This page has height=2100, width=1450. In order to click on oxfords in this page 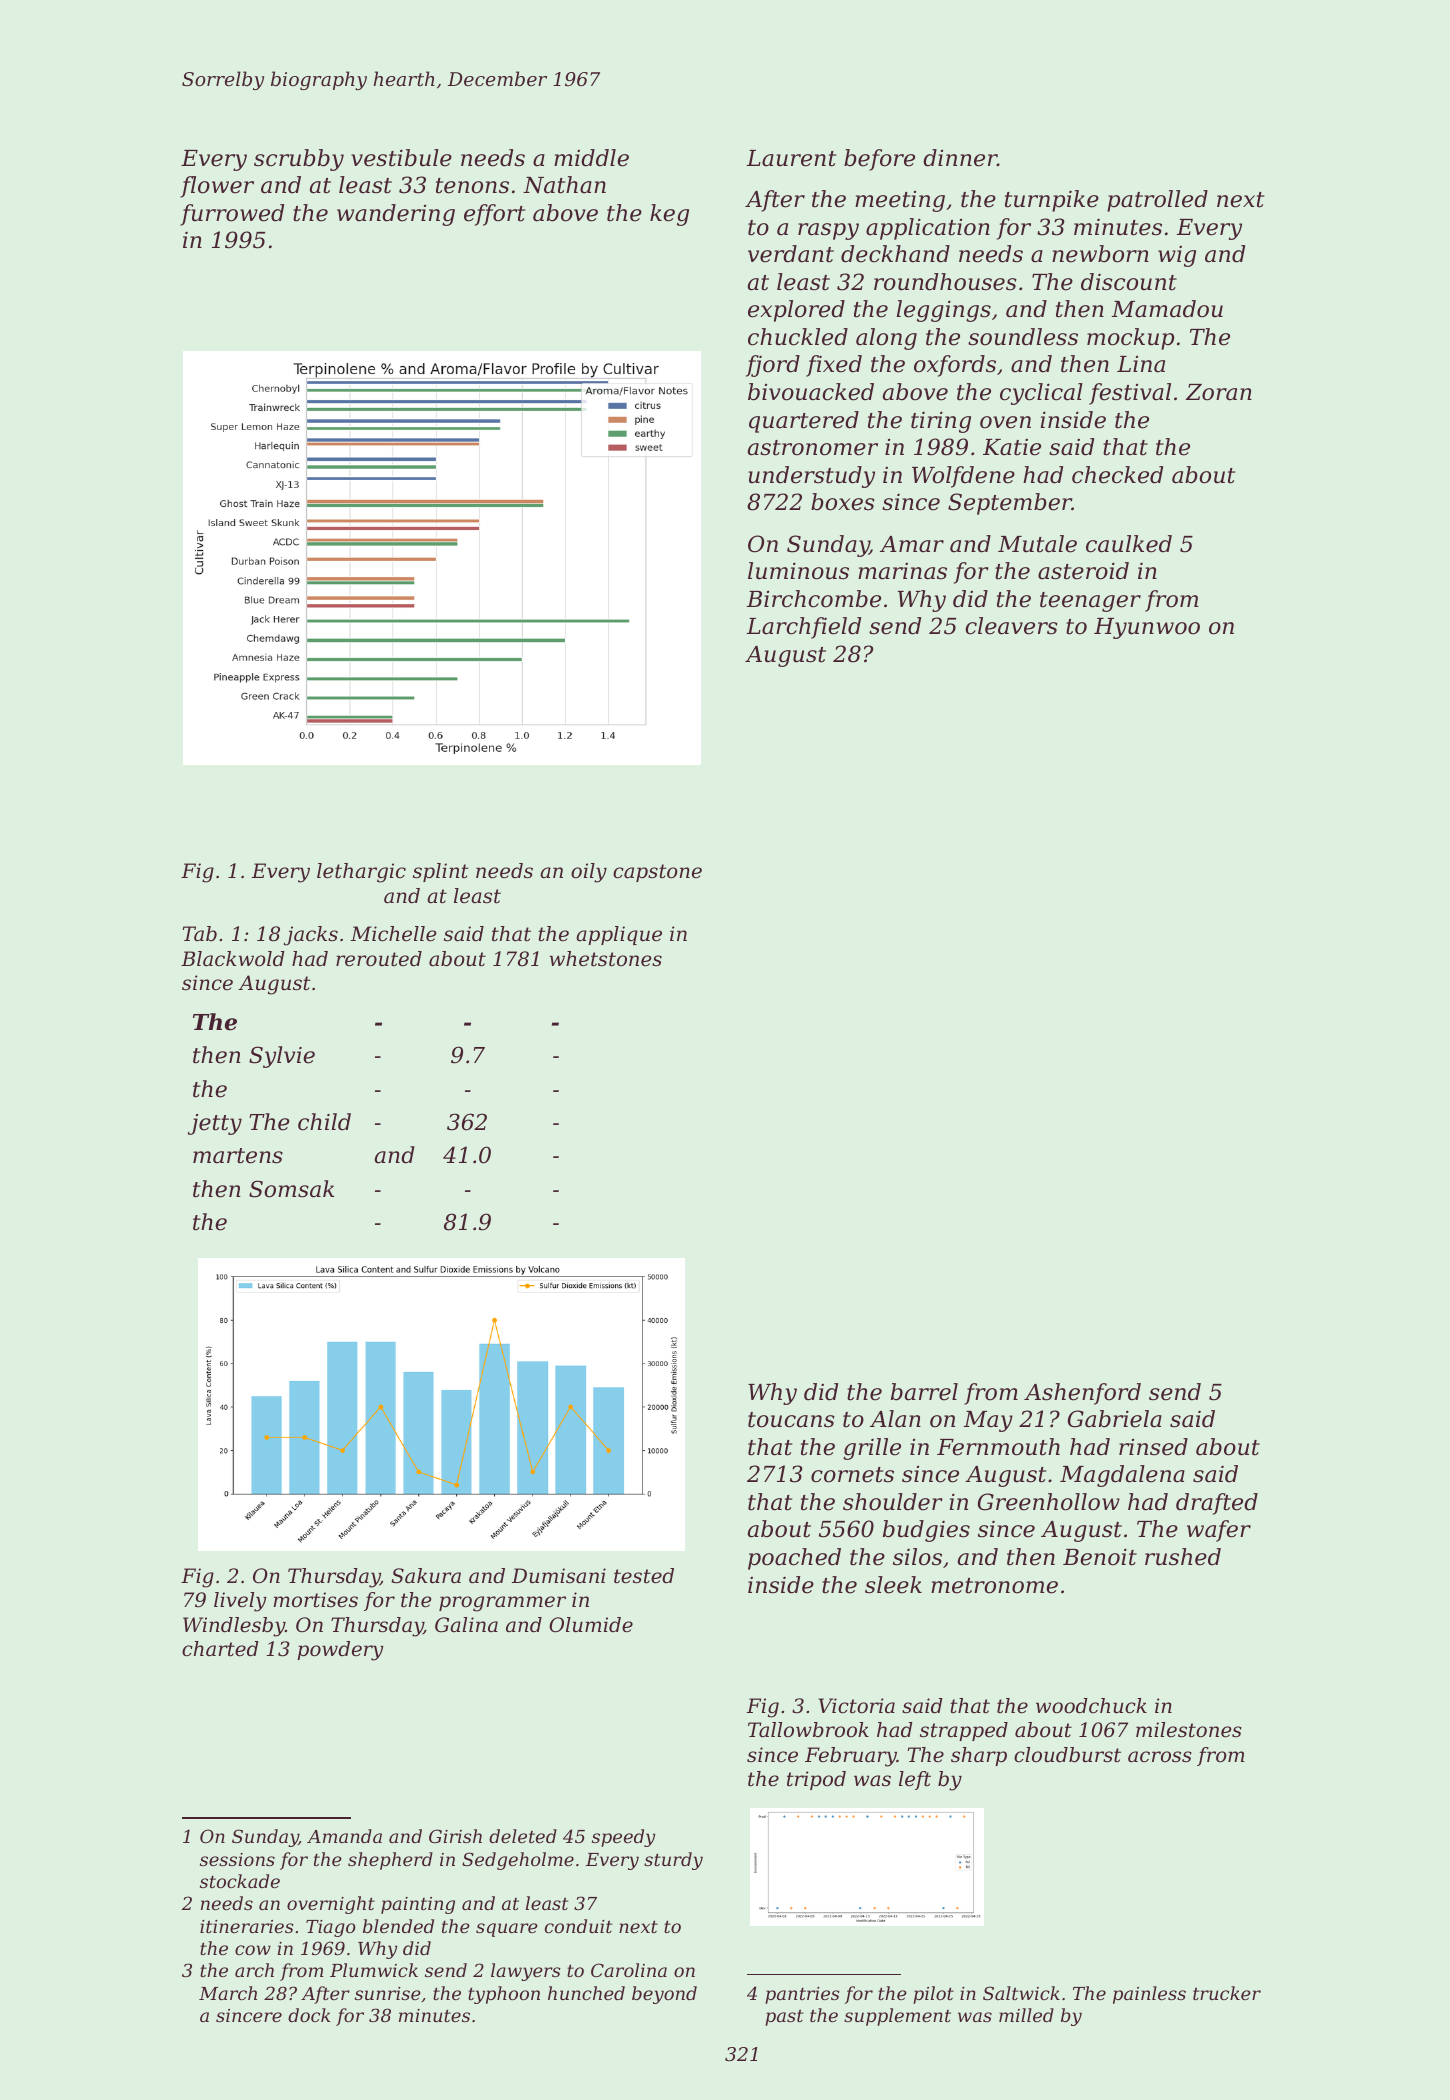, I will do `click(955, 366)`.
